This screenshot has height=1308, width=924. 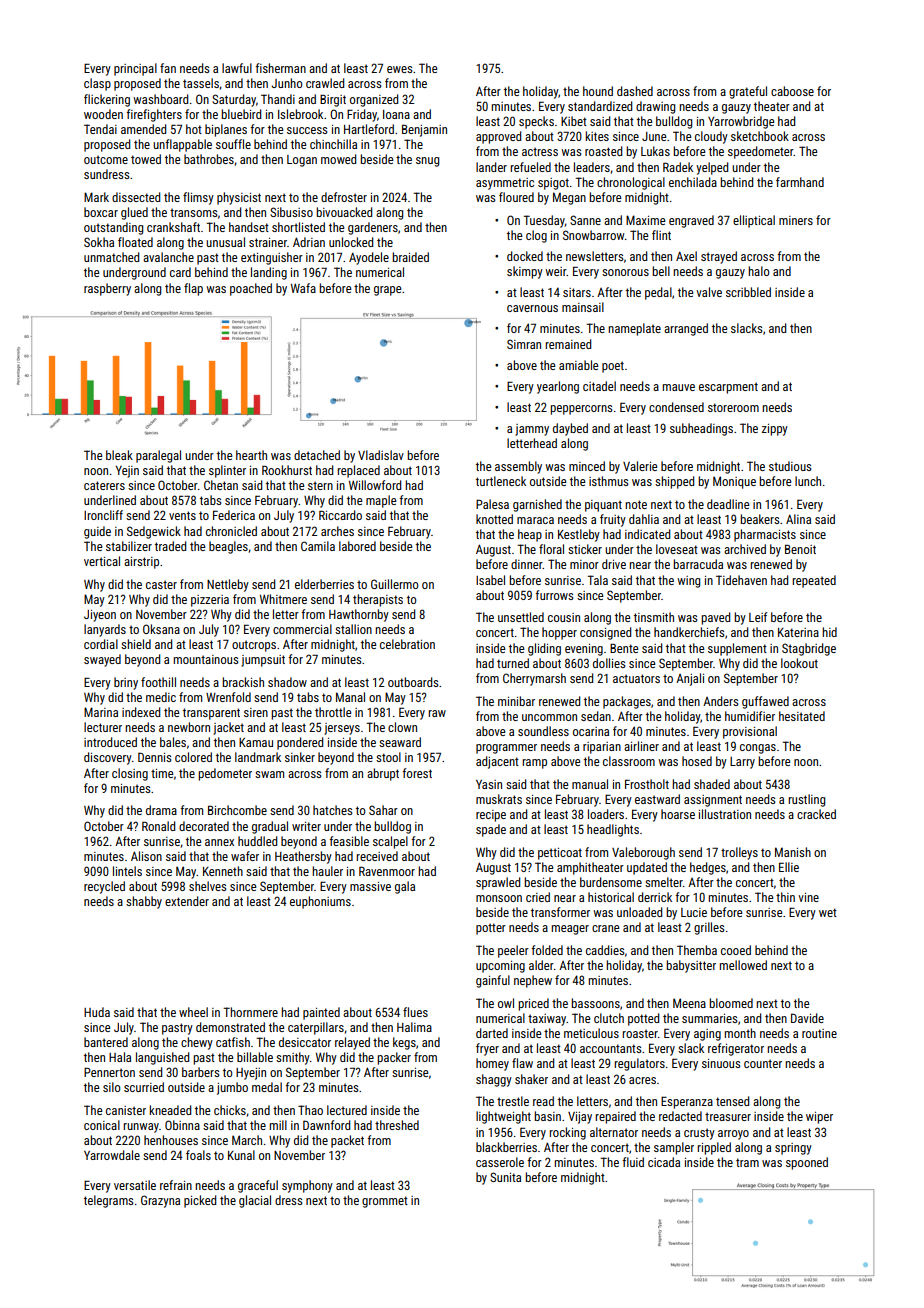 What do you see at coordinates (278, 99) in the screenshot?
I see `Thandi` at bounding box center [278, 99].
